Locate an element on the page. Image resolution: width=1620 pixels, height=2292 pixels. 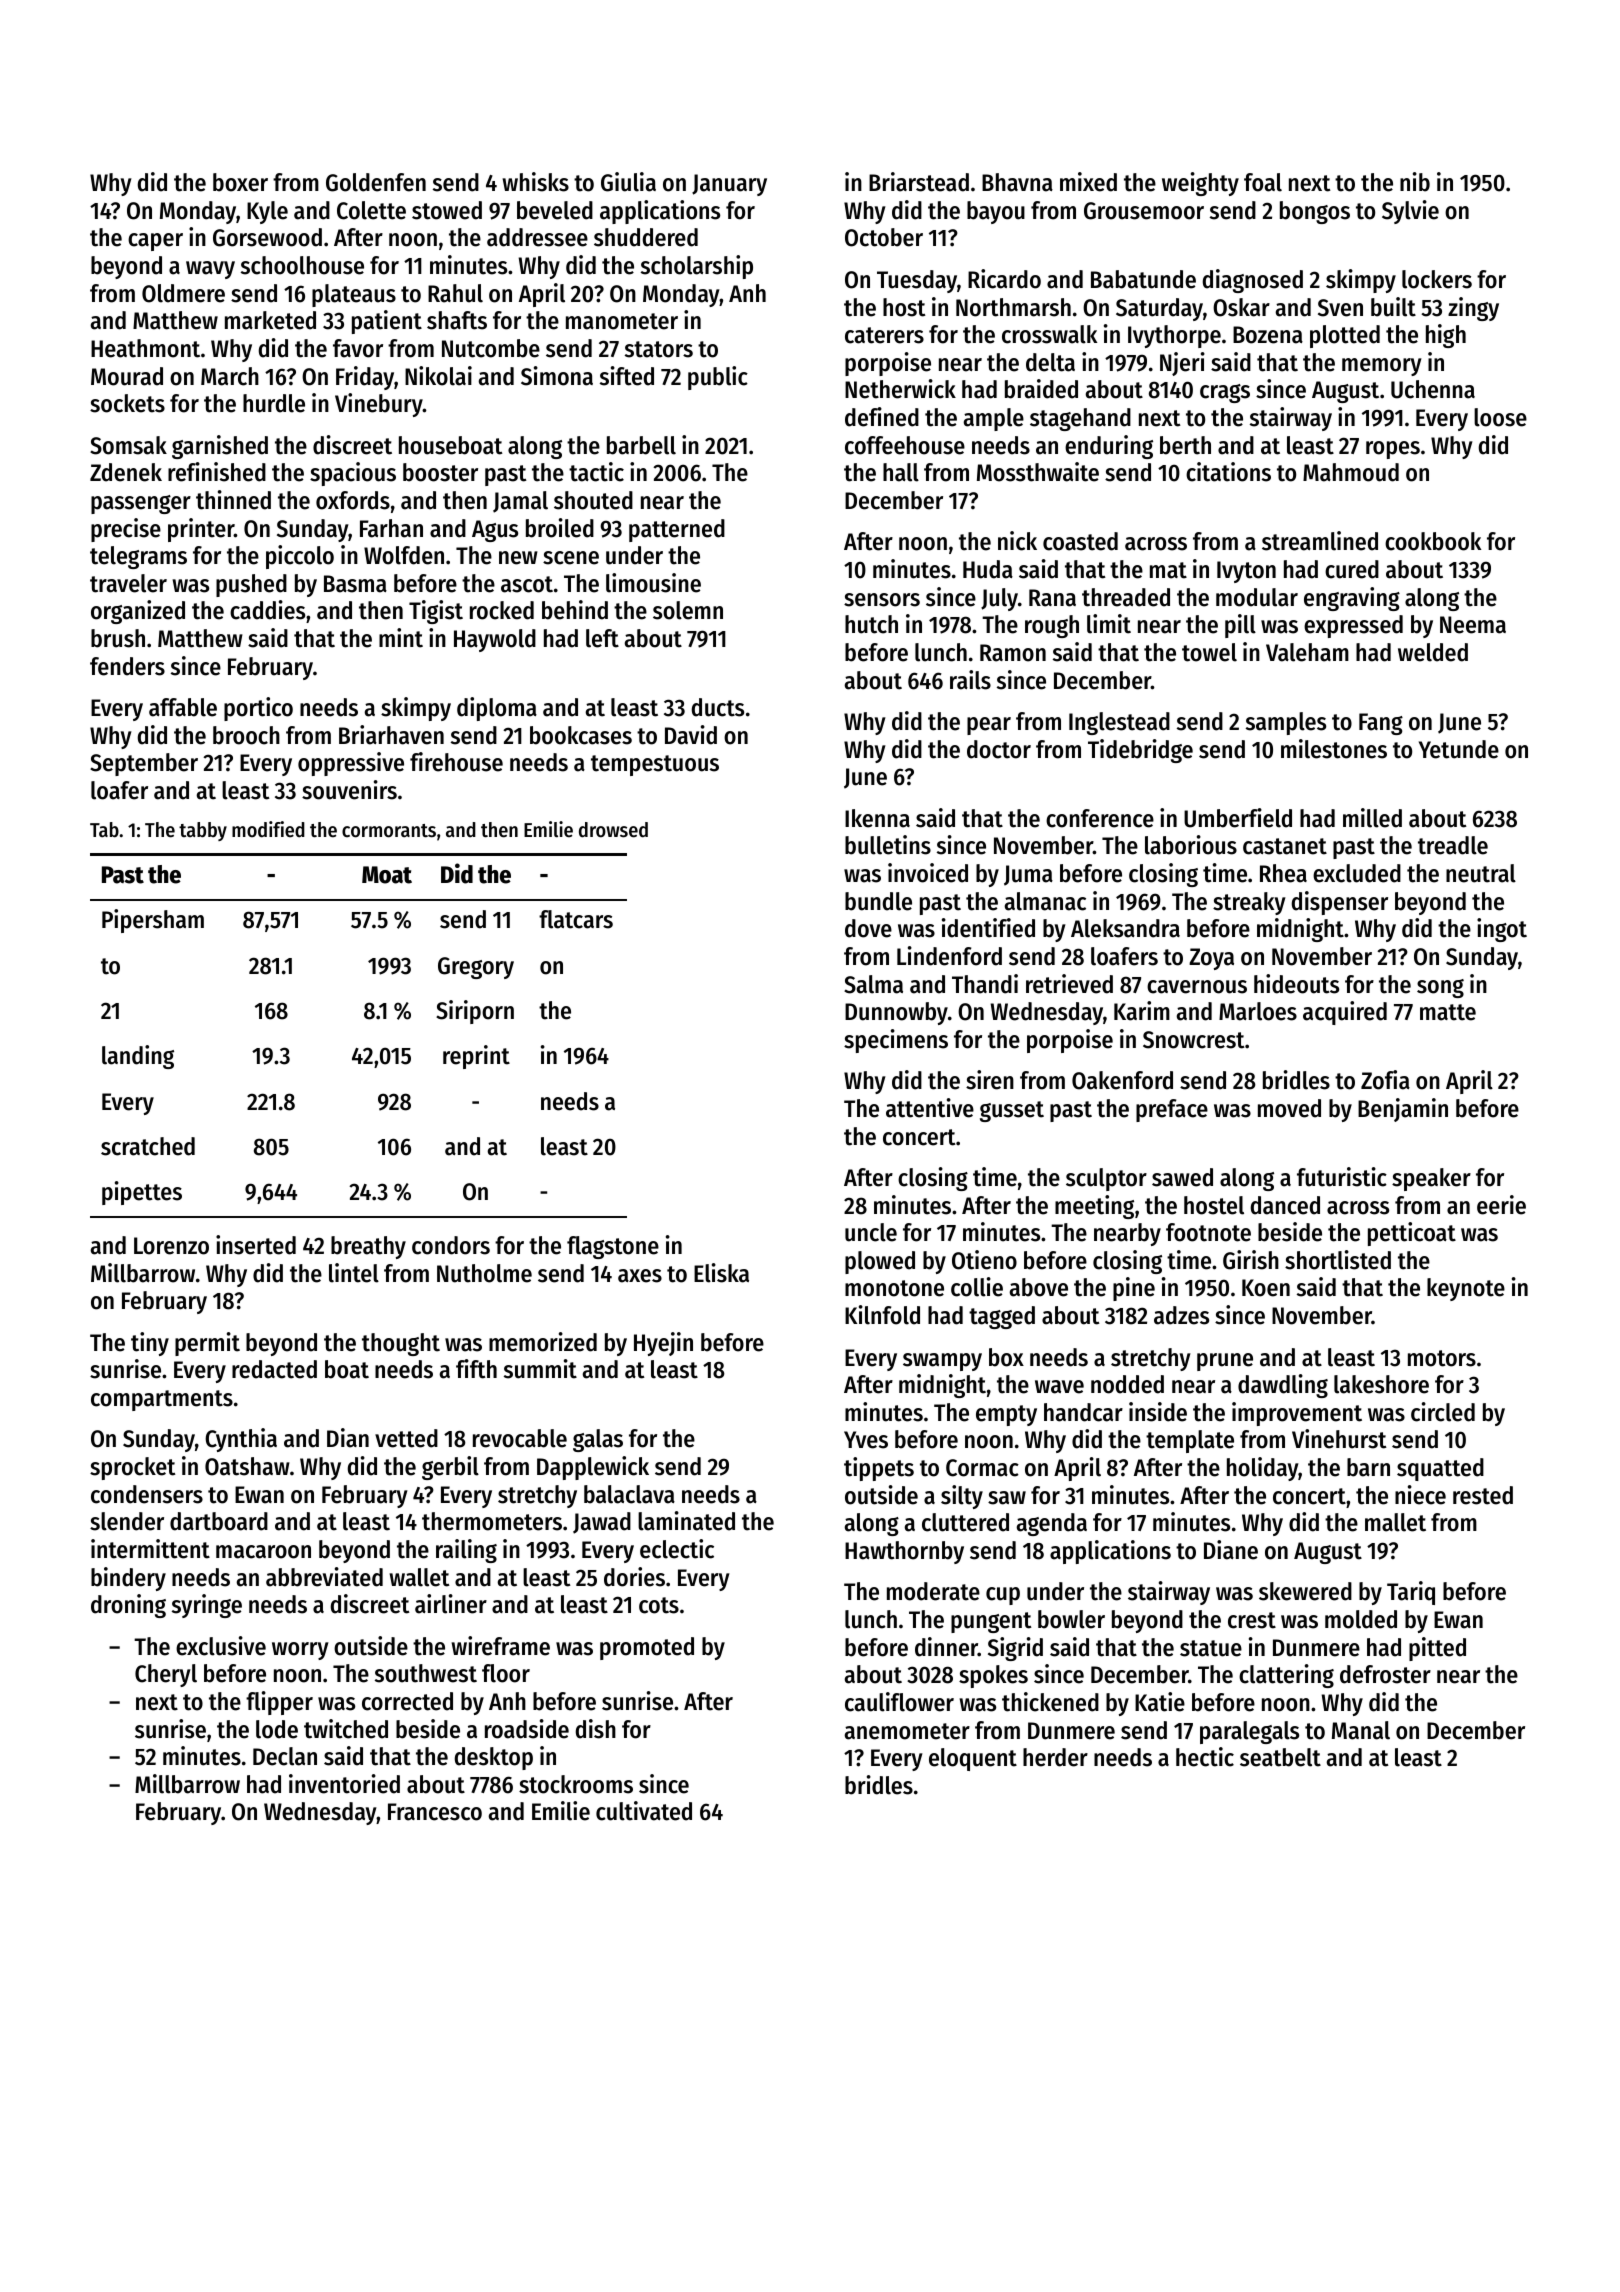
eerie is located at coordinates (1501, 1205).
